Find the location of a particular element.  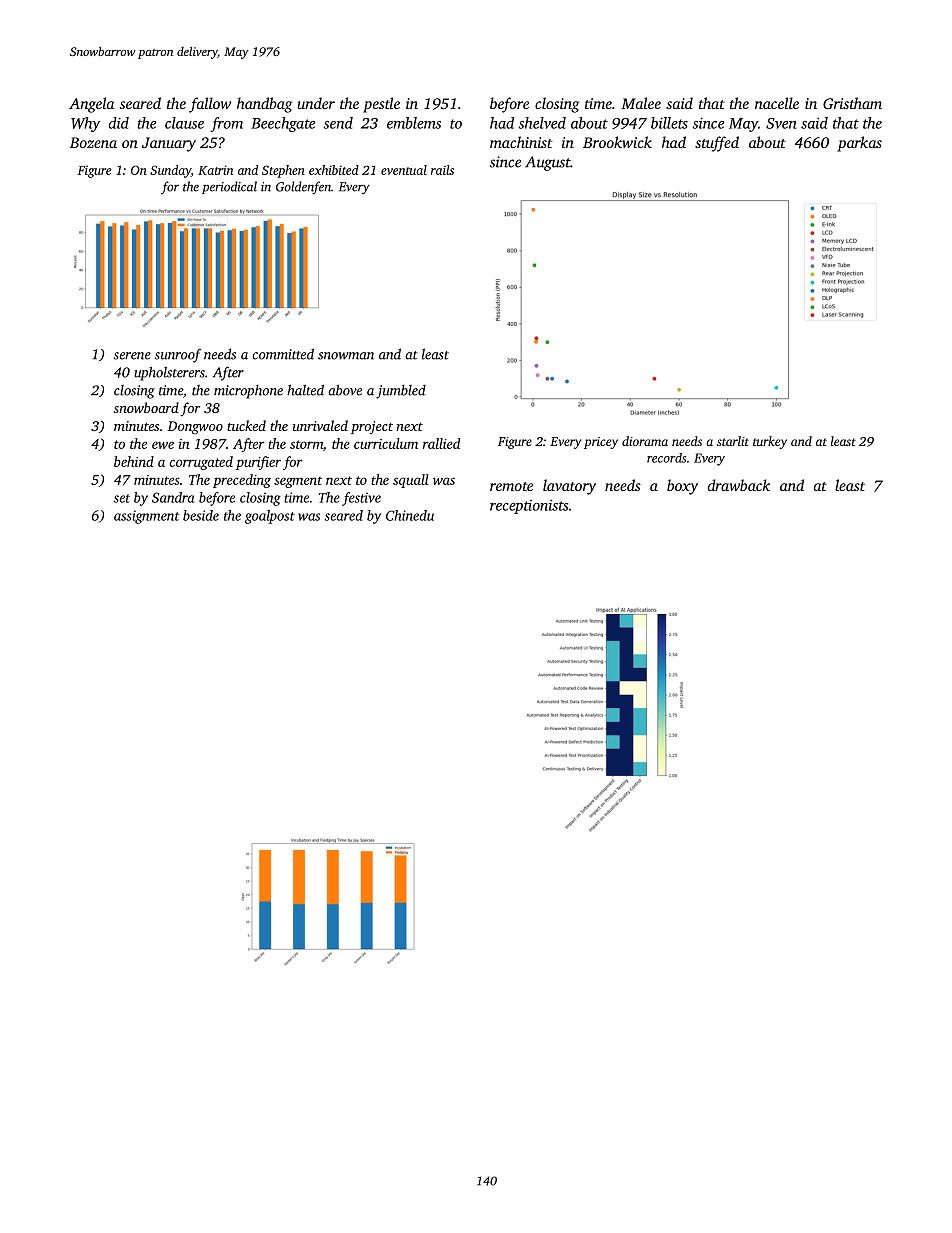

pestle is located at coordinates (381, 105).
